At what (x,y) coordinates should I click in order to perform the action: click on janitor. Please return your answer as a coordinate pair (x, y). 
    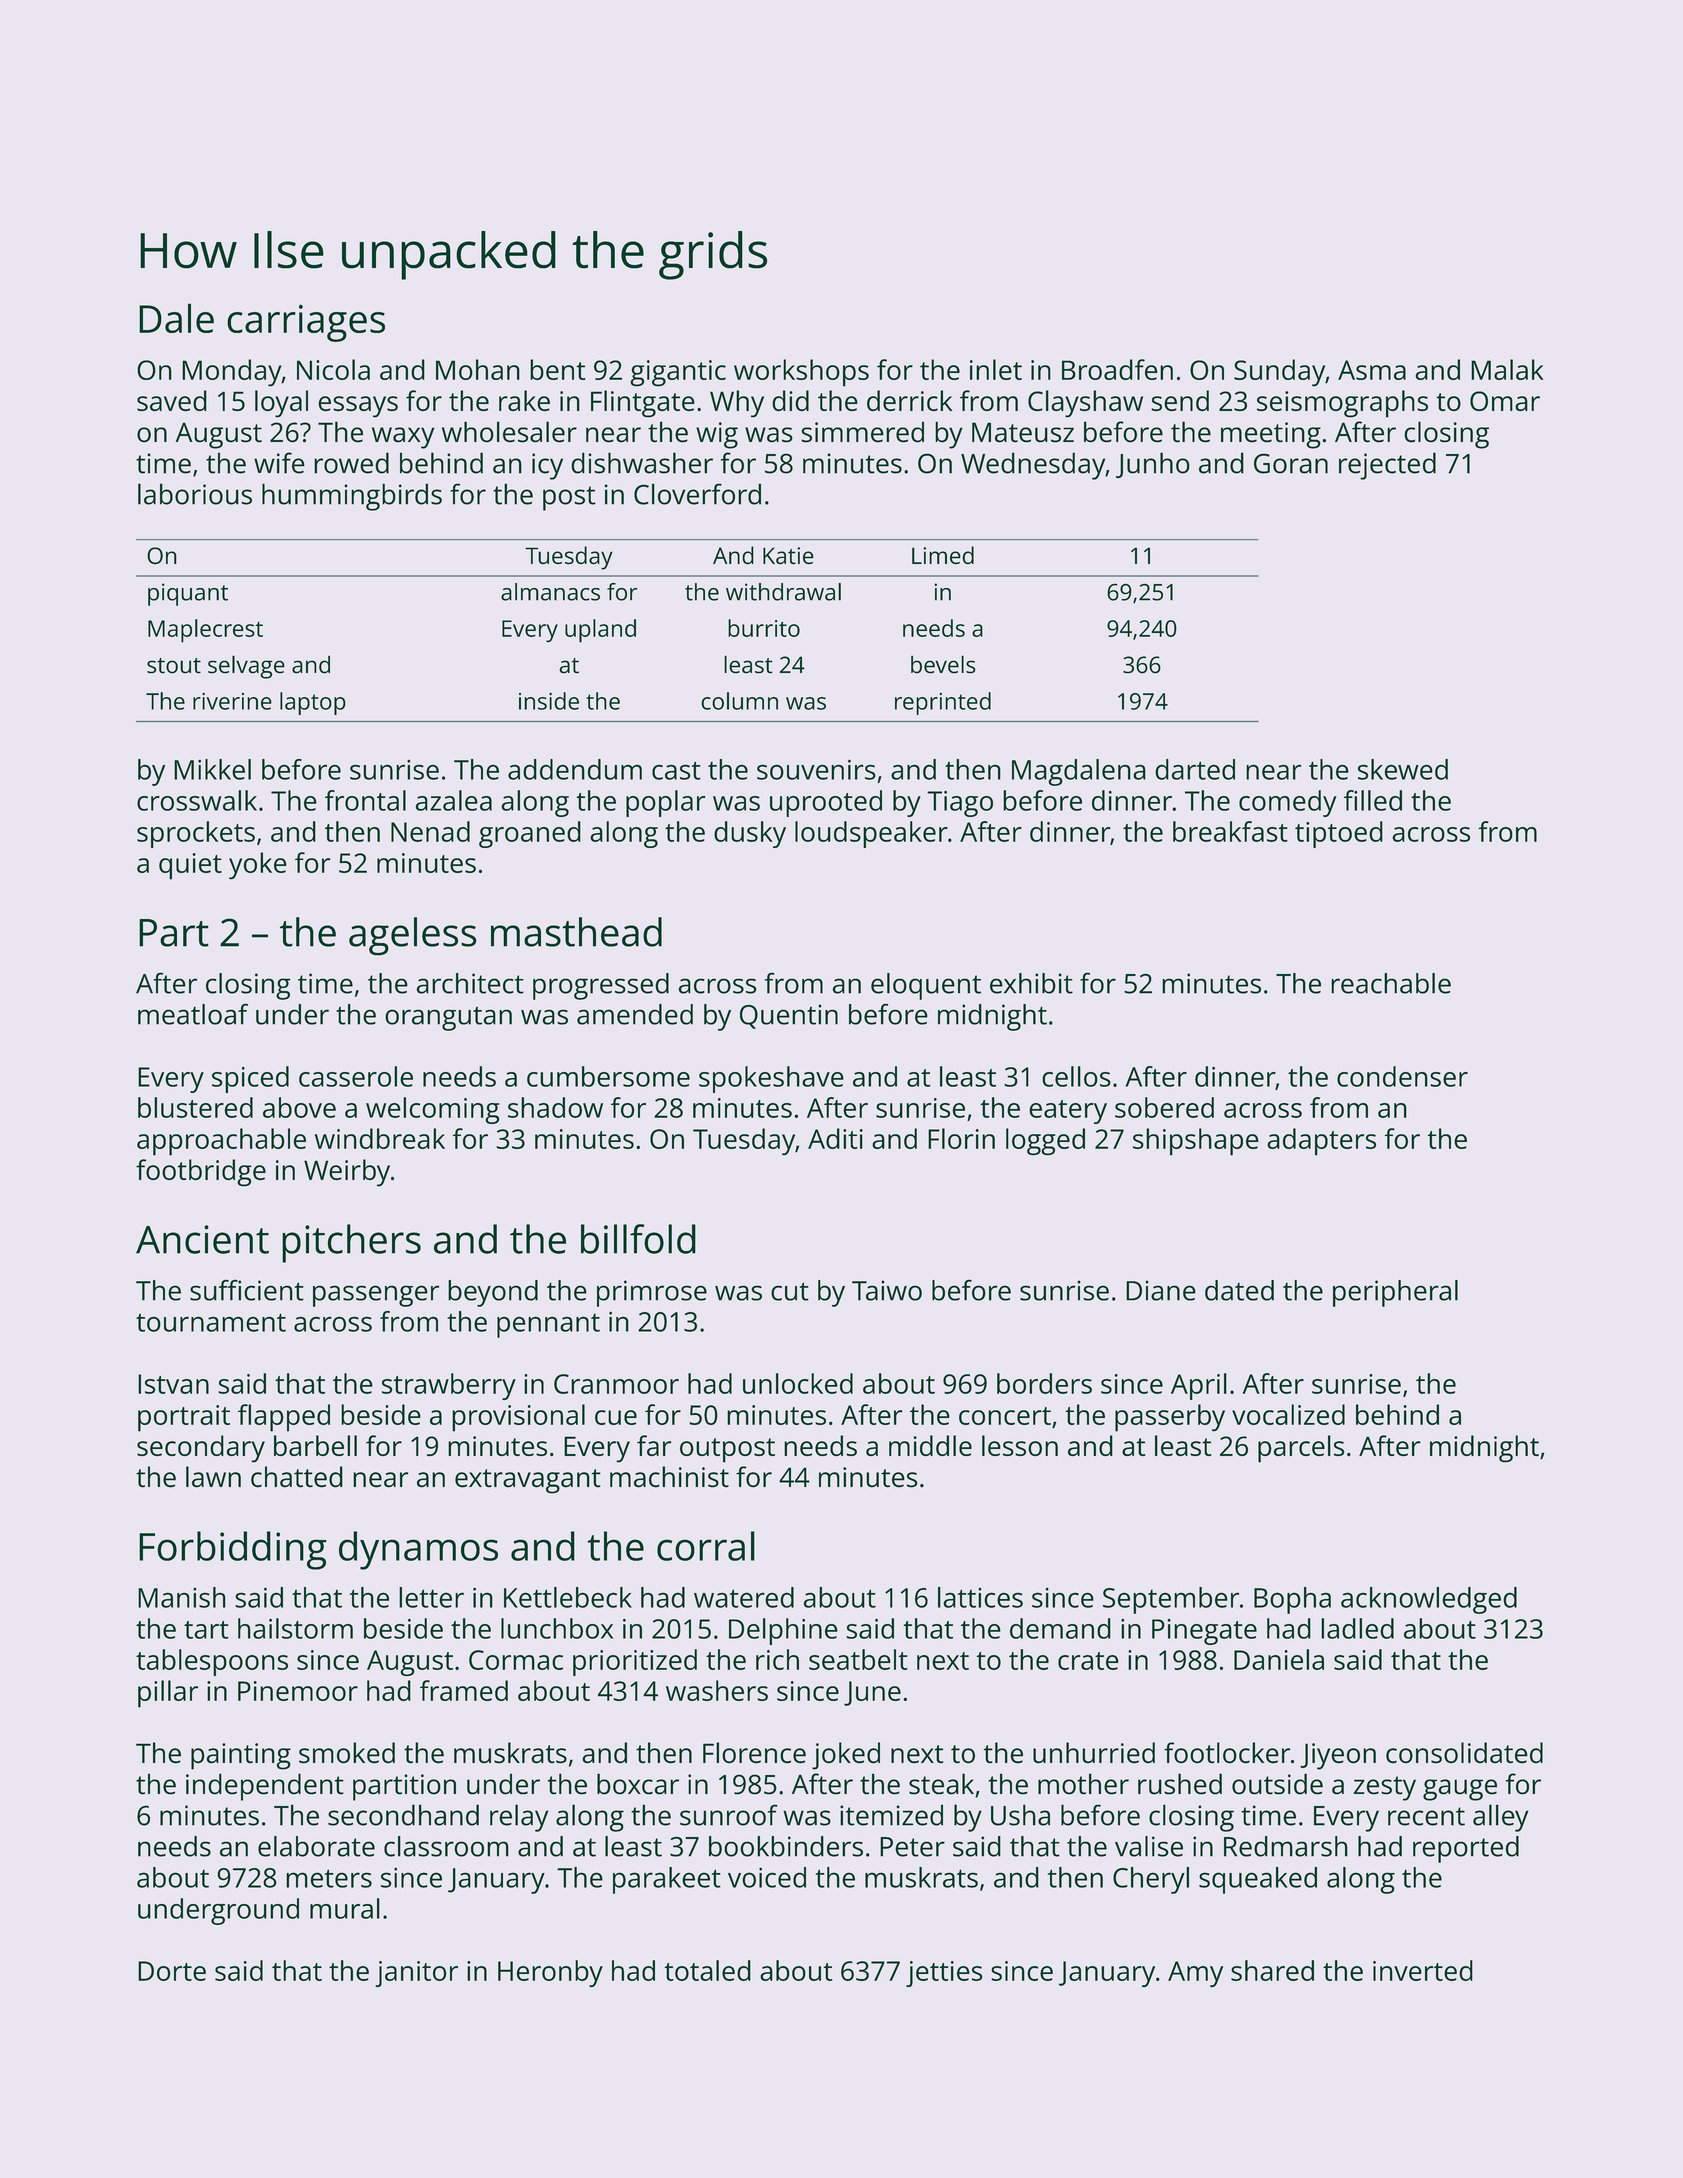
    Looking at the image, I should click on (417, 1974).
